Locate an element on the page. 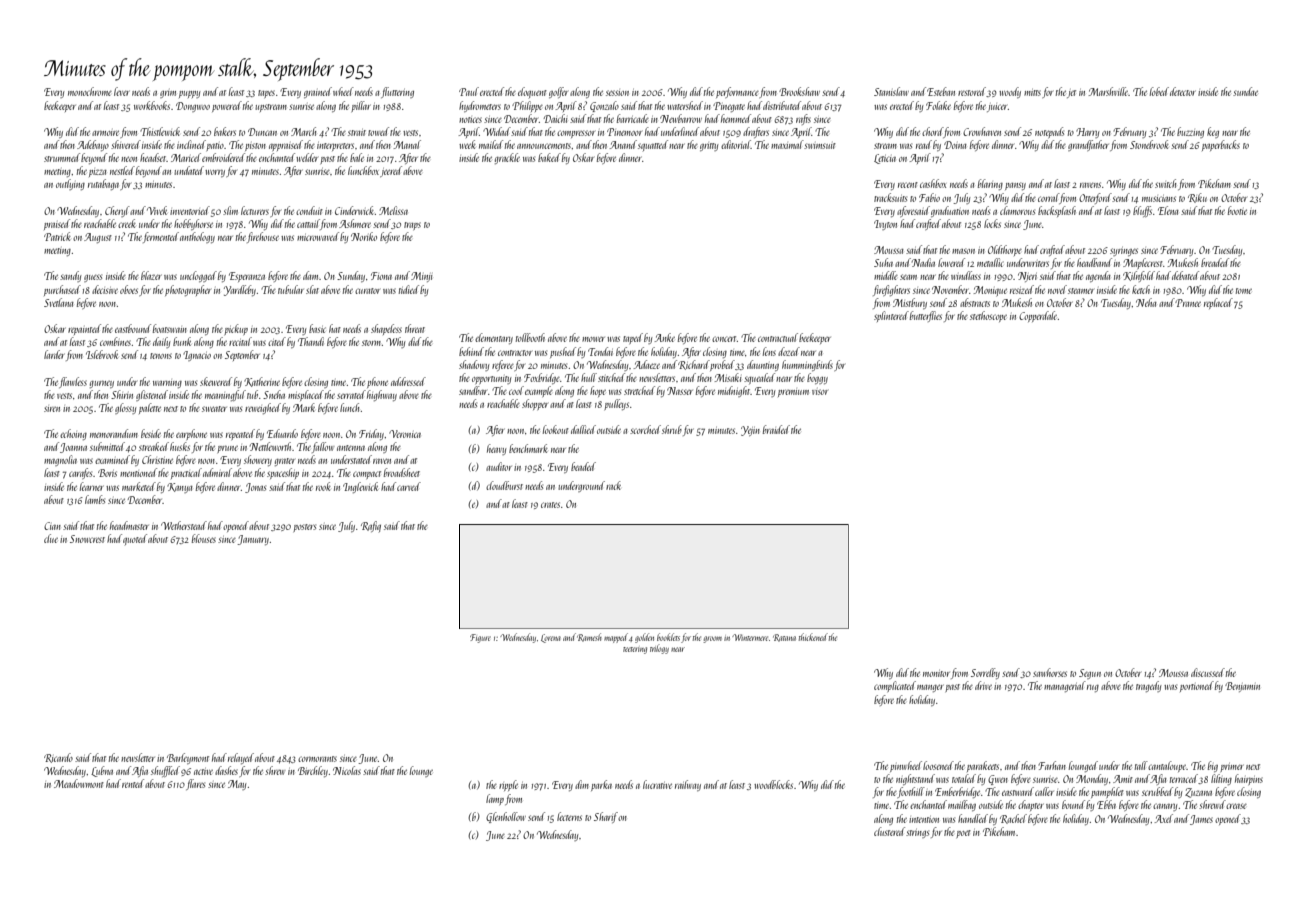  Philippe is located at coordinates (527, 106).
